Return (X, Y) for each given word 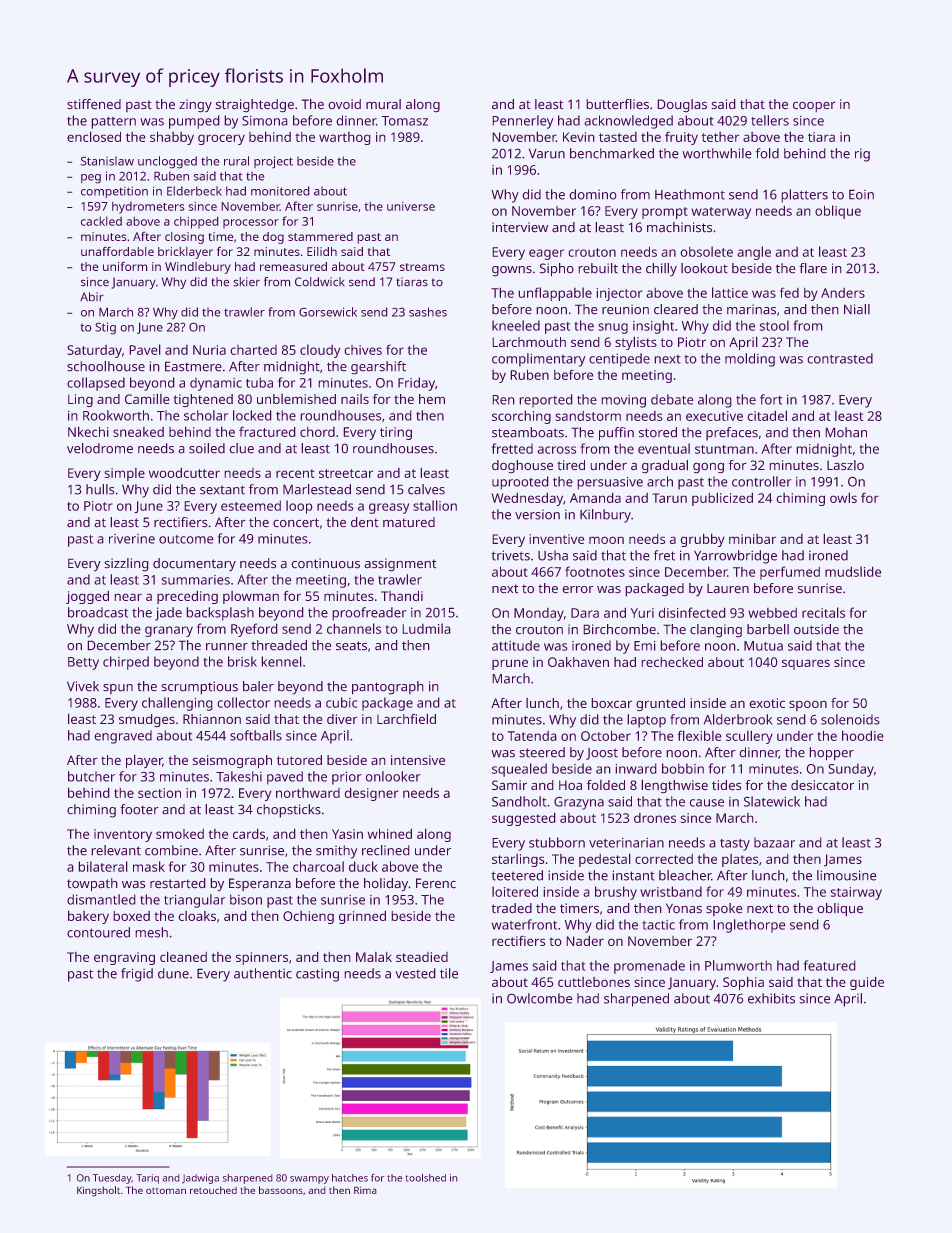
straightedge (255, 106)
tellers (770, 120)
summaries (195, 580)
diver (342, 719)
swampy (309, 1180)
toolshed (425, 1177)
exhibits (771, 998)
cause (706, 803)
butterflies (617, 104)
